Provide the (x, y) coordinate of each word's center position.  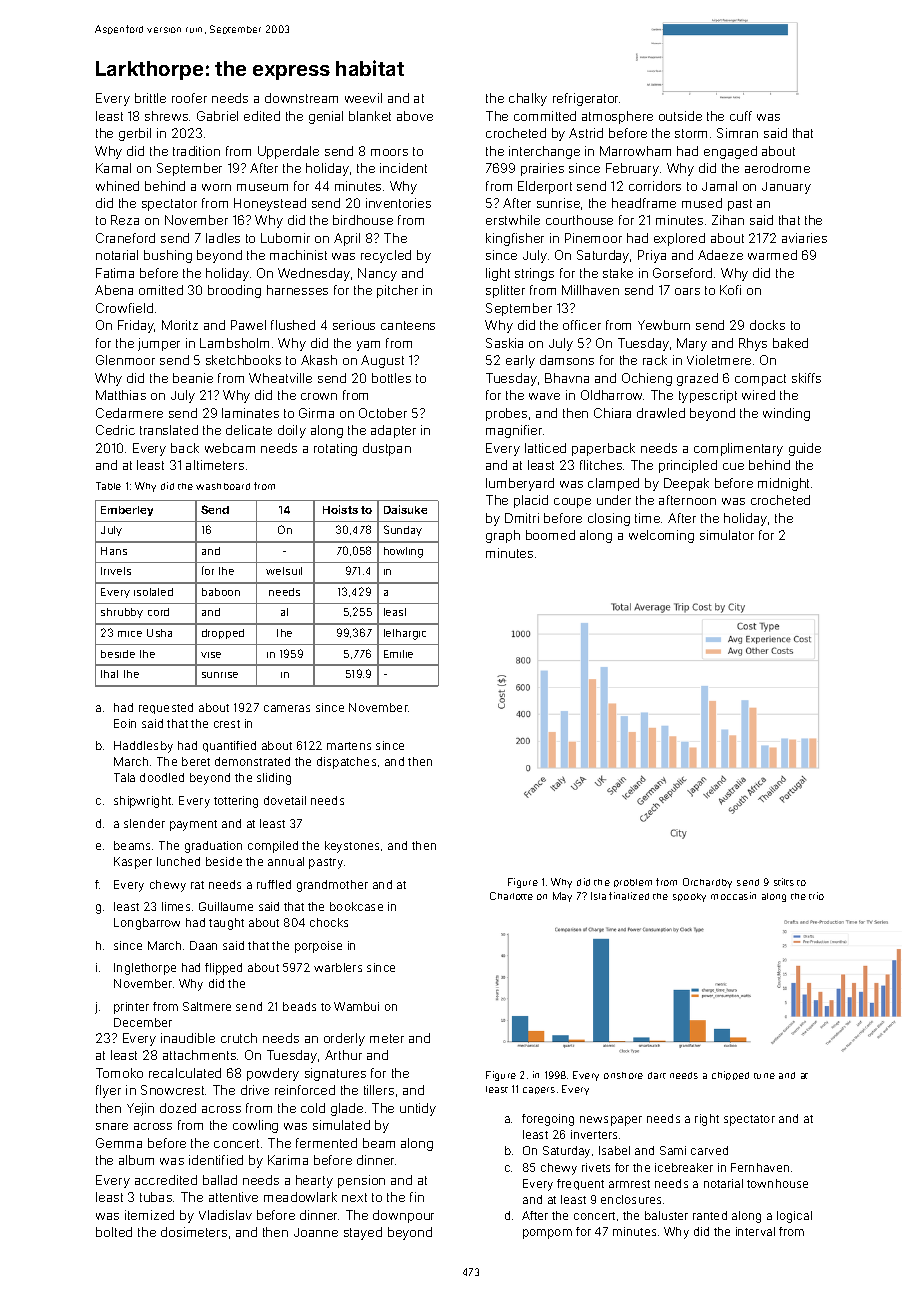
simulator (727, 535)
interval (755, 1231)
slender (144, 823)
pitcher (397, 291)
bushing (168, 256)
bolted (114, 1232)
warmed (772, 255)
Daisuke (405, 509)
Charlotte (511, 896)
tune (764, 1076)
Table (108, 486)
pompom (547, 1234)
